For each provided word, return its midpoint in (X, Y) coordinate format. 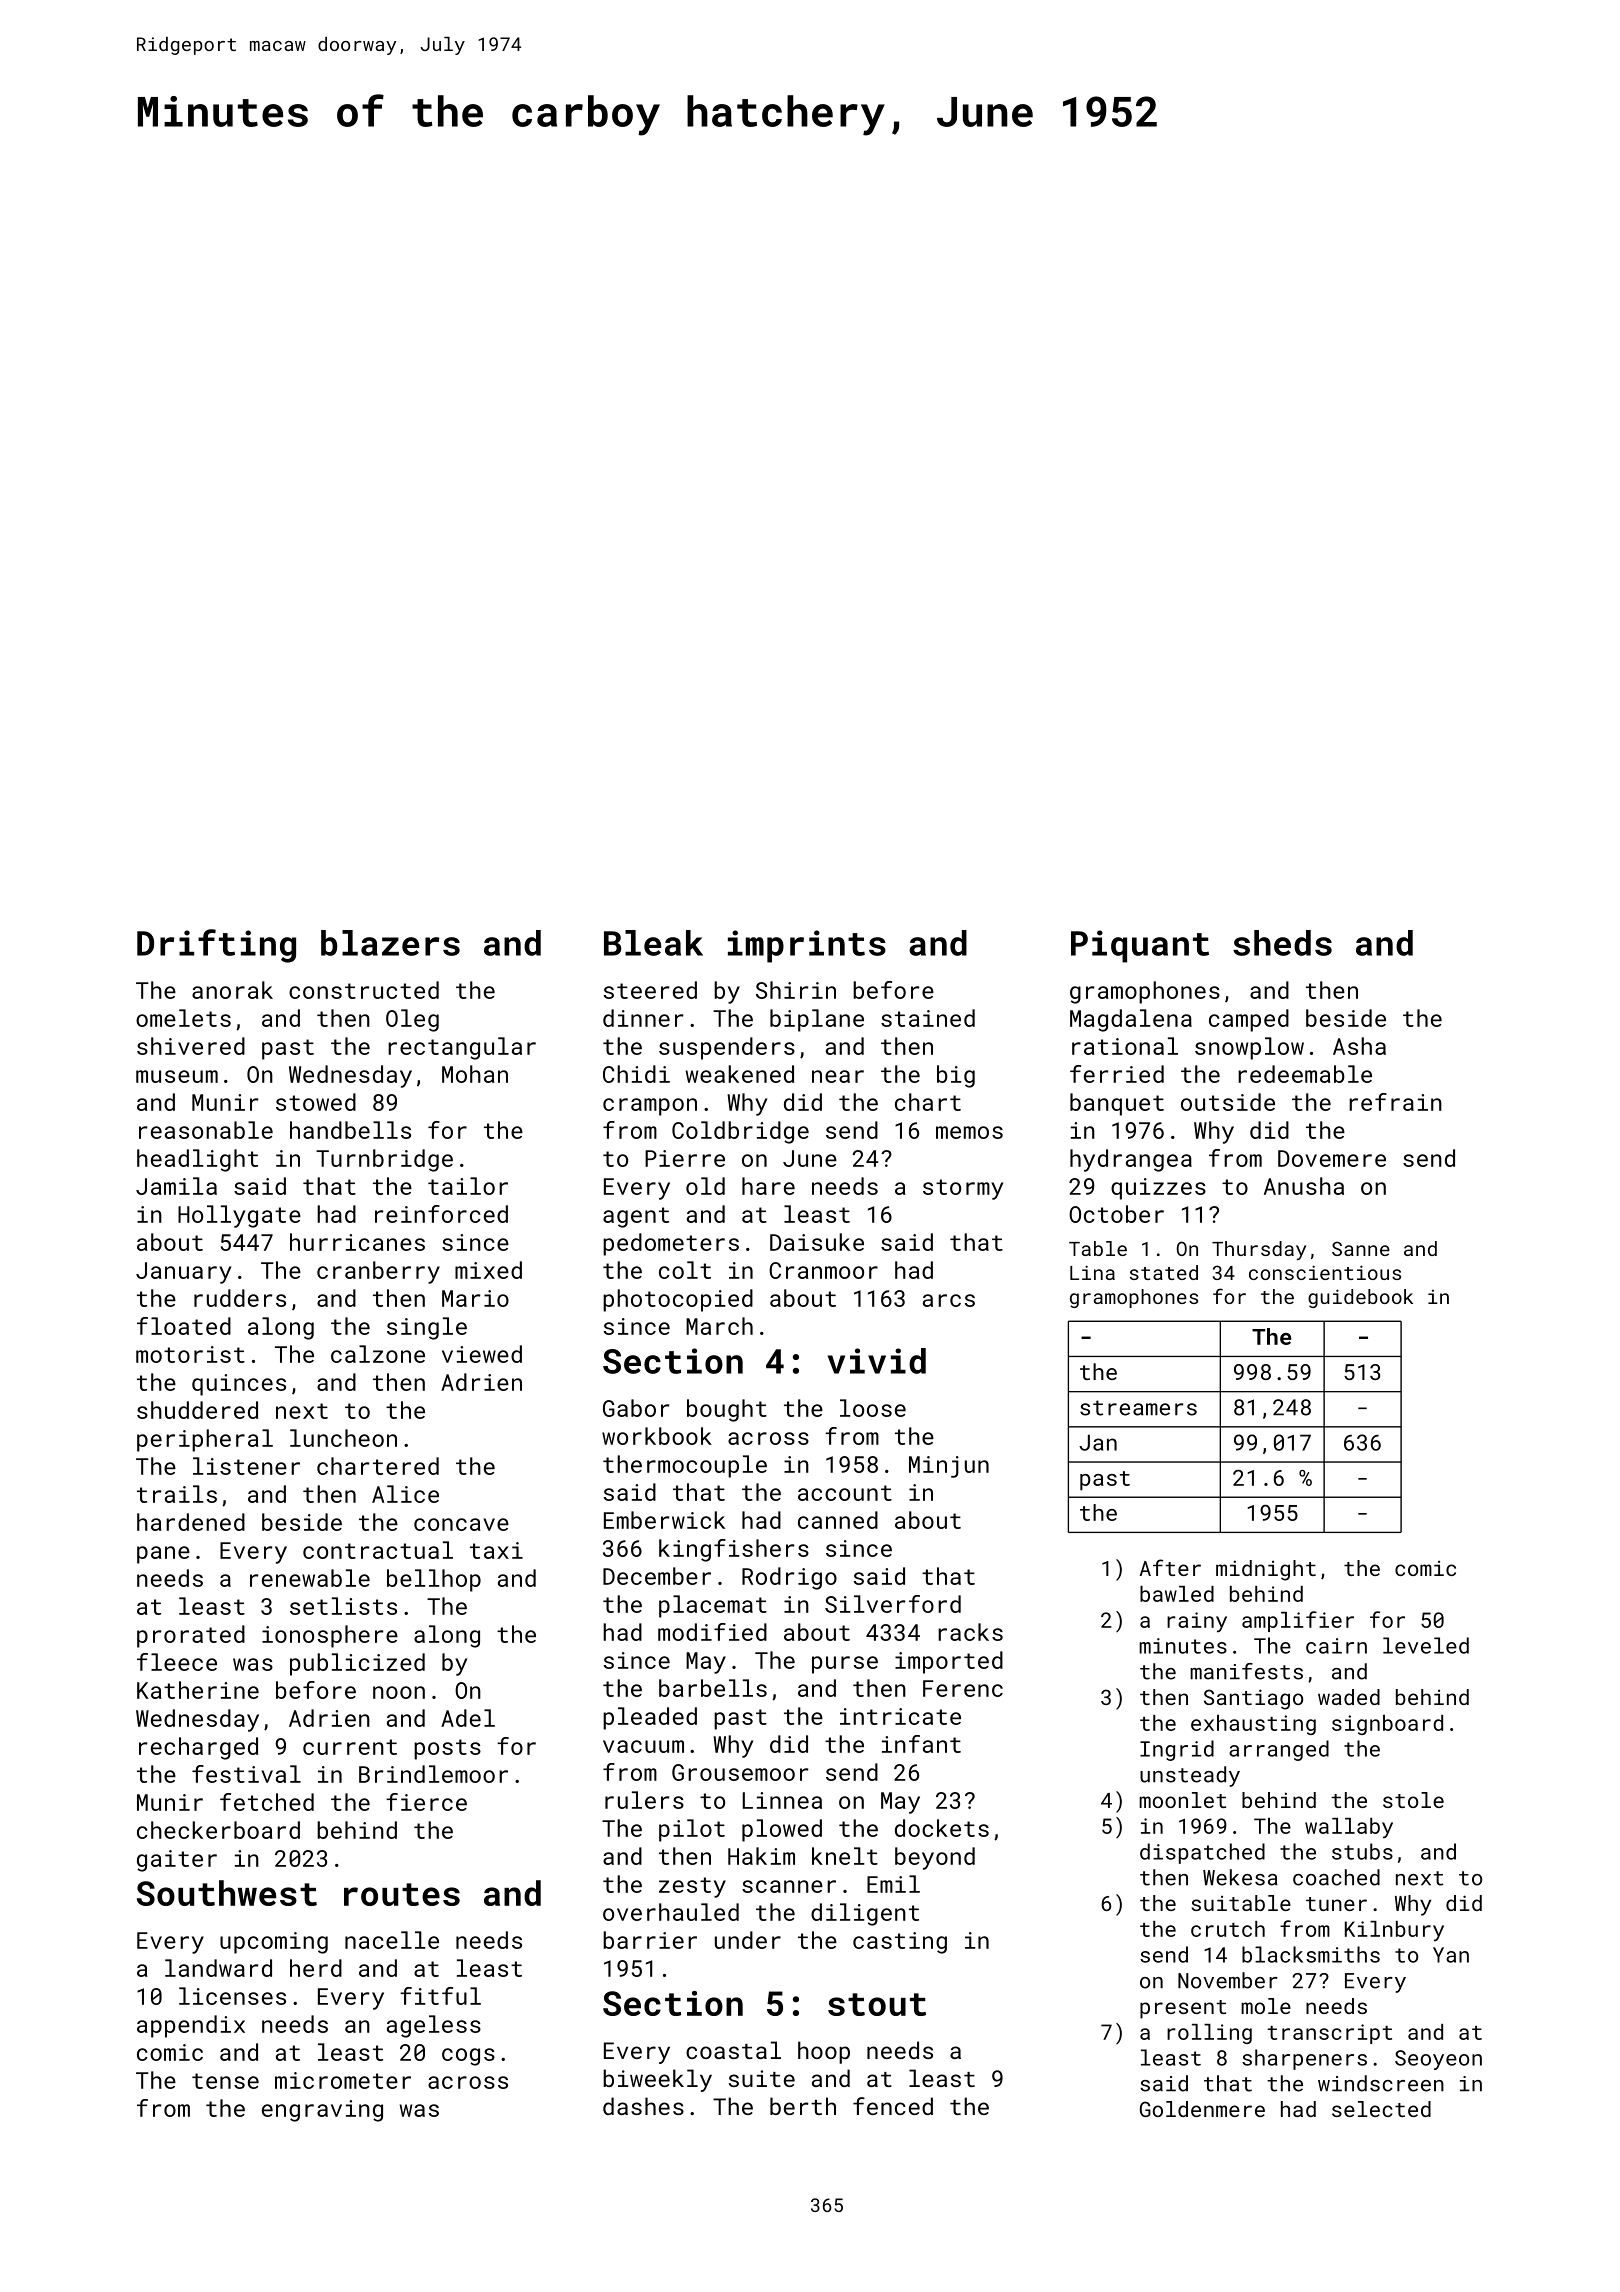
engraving (322, 2111)
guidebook (1360, 1298)
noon (399, 1692)
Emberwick (664, 1520)
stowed (316, 1102)
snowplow (1249, 1048)
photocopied (678, 1300)
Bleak (653, 943)
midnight (1266, 1570)
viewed (482, 1354)
